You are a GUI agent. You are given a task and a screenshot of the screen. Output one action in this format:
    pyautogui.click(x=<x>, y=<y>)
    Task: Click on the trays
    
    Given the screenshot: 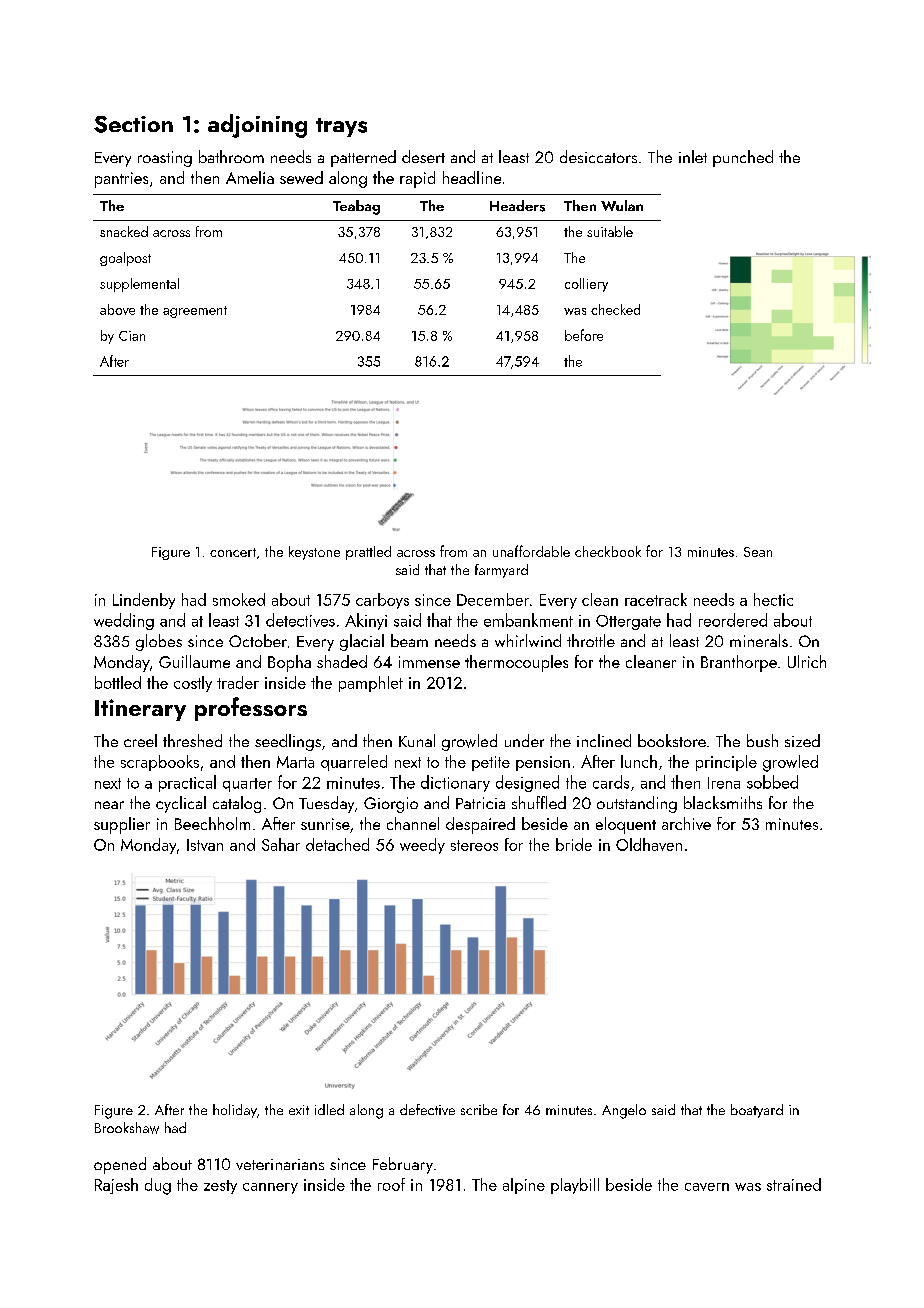 What is the action you would take?
    pyautogui.click(x=341, y=127)
